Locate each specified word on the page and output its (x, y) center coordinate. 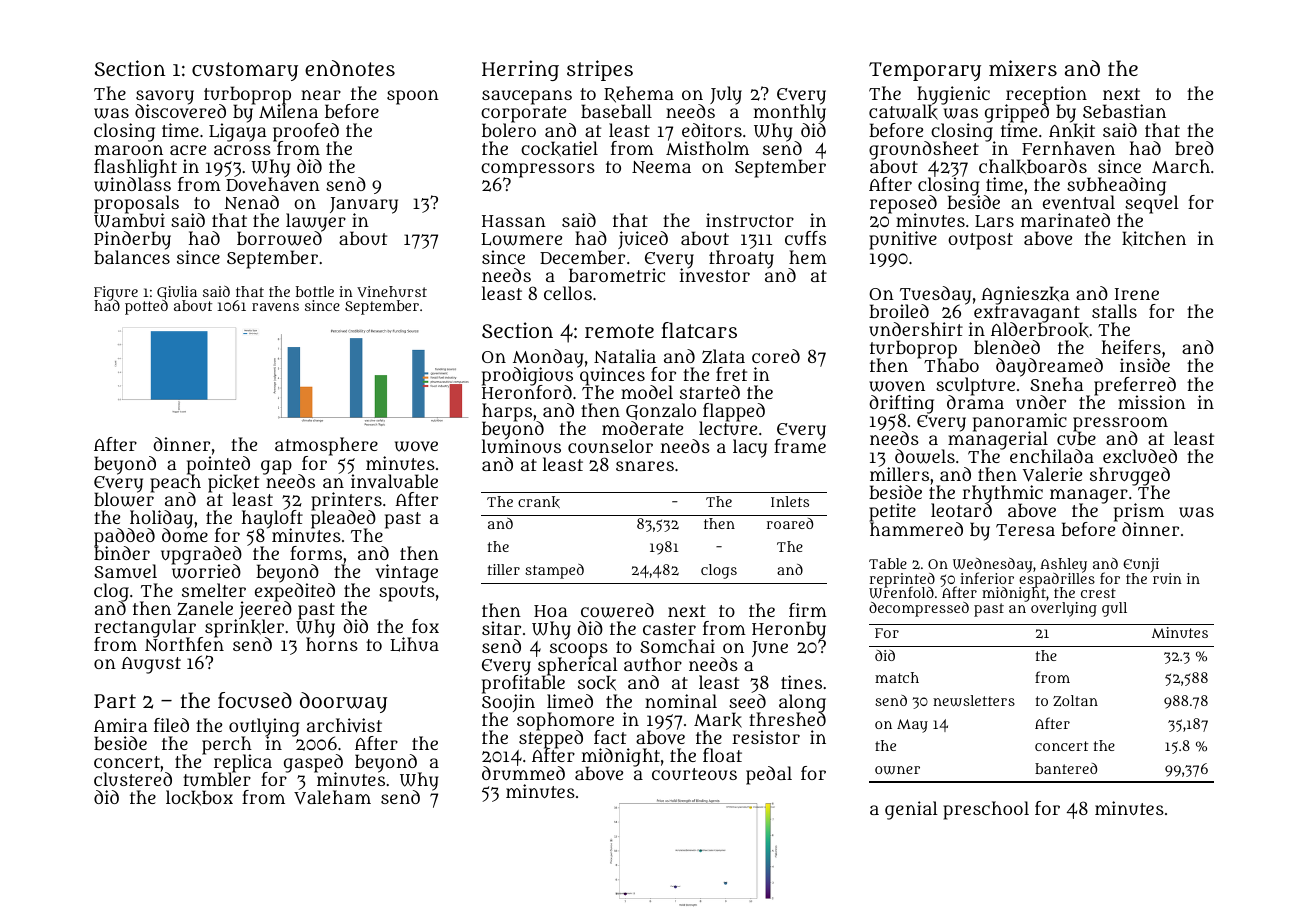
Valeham (332, 798)
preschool (986, 810)
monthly (790, 114)
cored (776, 356)
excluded (1140, 456)
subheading (1116, 186)
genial (911, 810)
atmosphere (326, 446)
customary (245, 71)
